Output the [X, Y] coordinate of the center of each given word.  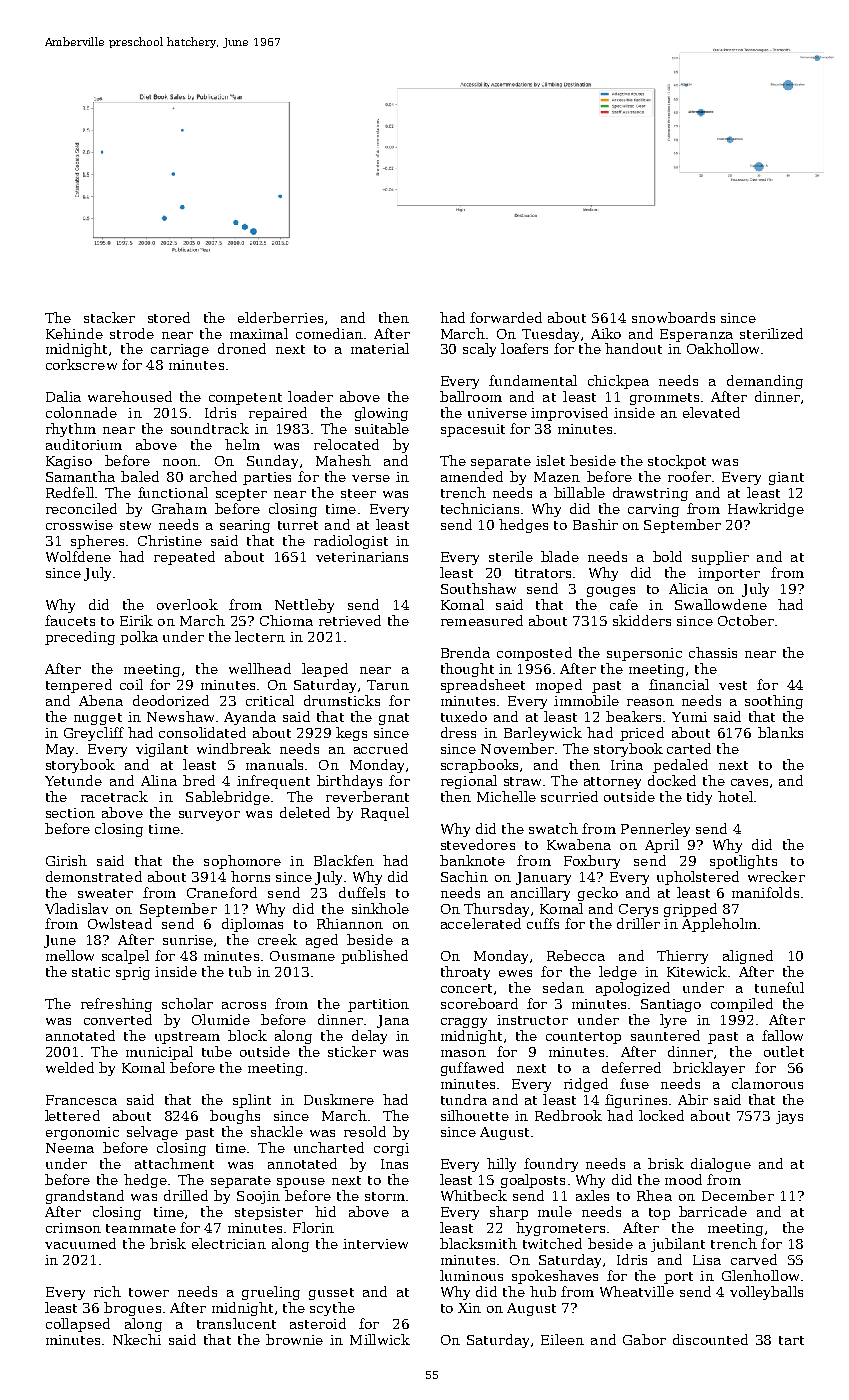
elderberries [280, 317]
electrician [229, 1243]
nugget [98, 719]
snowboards [673, 317]
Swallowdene [721, 604]
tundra [464, 1099]
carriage [180, 350]
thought [467, 670]
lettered [72, 1115]
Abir [693, 1099]
